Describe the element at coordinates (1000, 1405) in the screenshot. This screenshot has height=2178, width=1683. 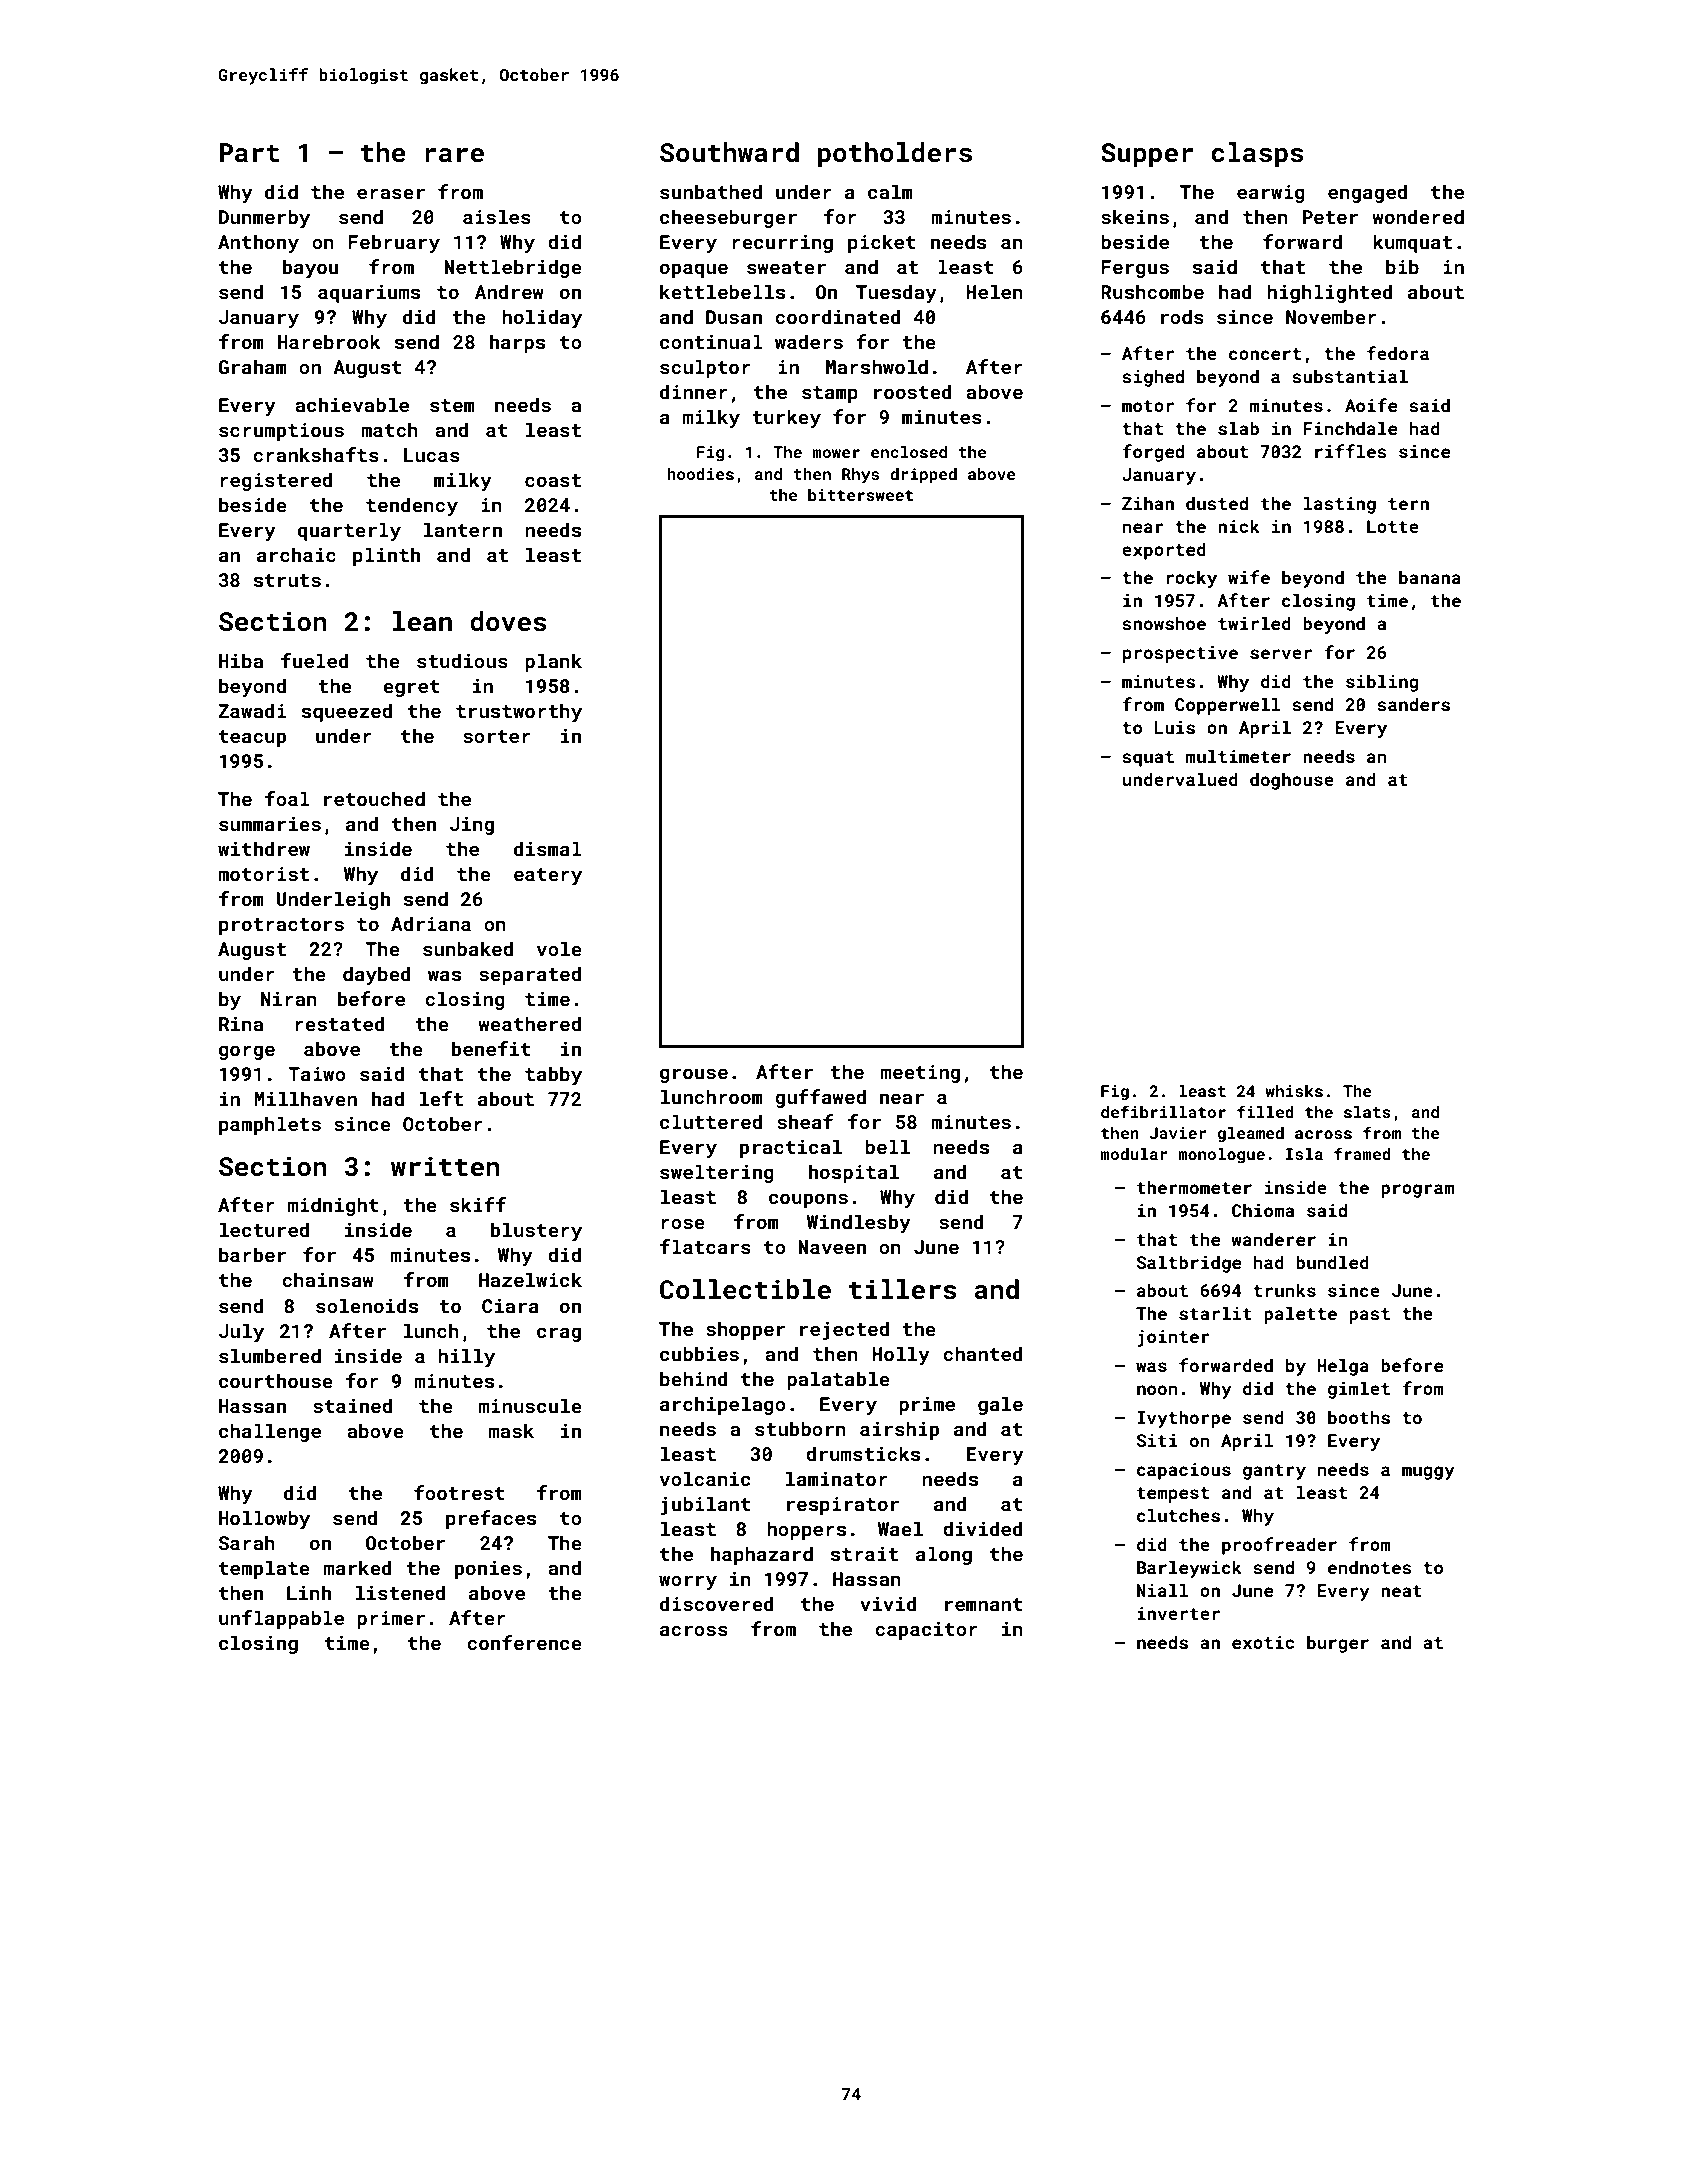
I see `gale` at that location.
